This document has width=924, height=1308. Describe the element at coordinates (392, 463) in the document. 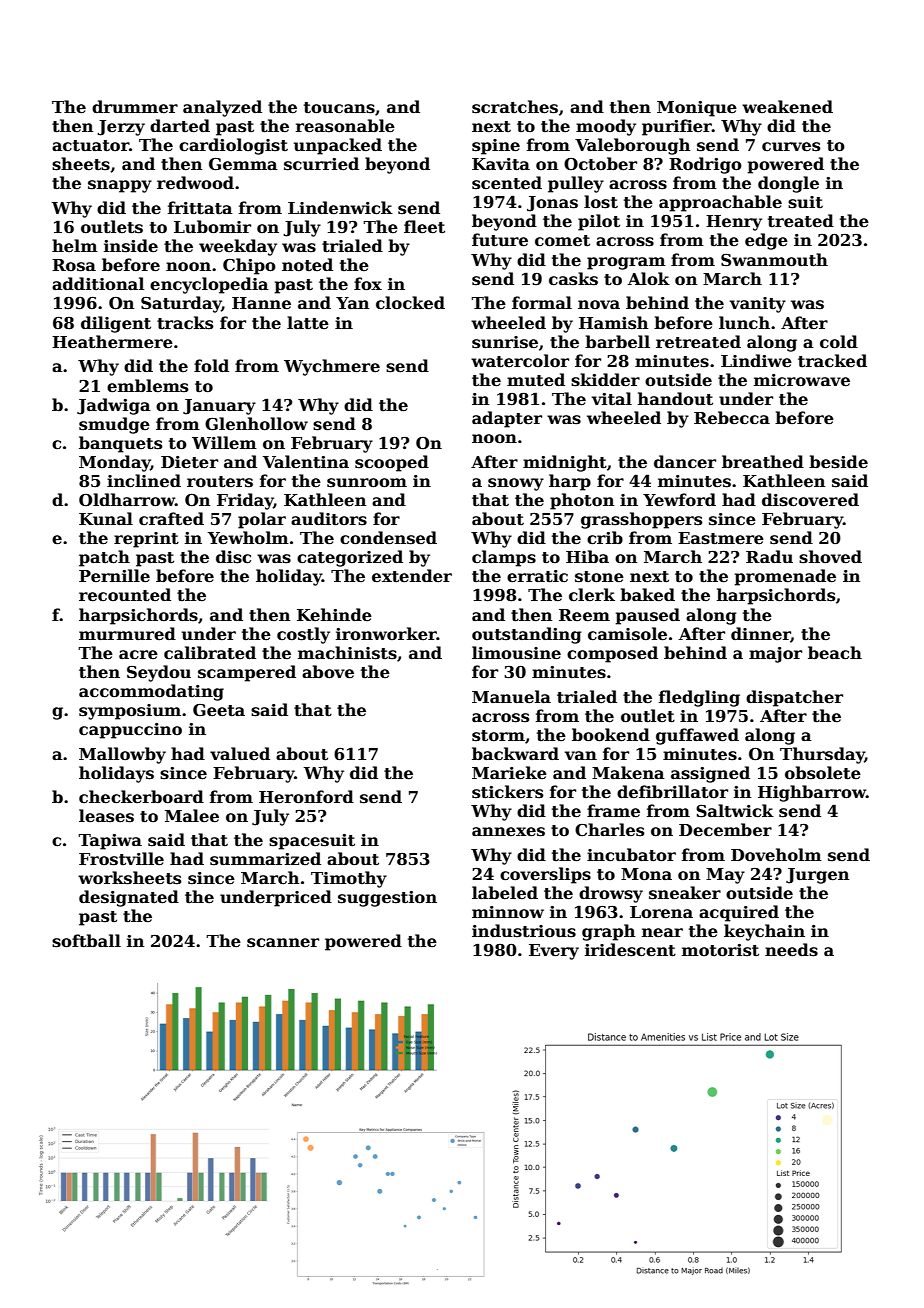

I see `scooped` at that location.
